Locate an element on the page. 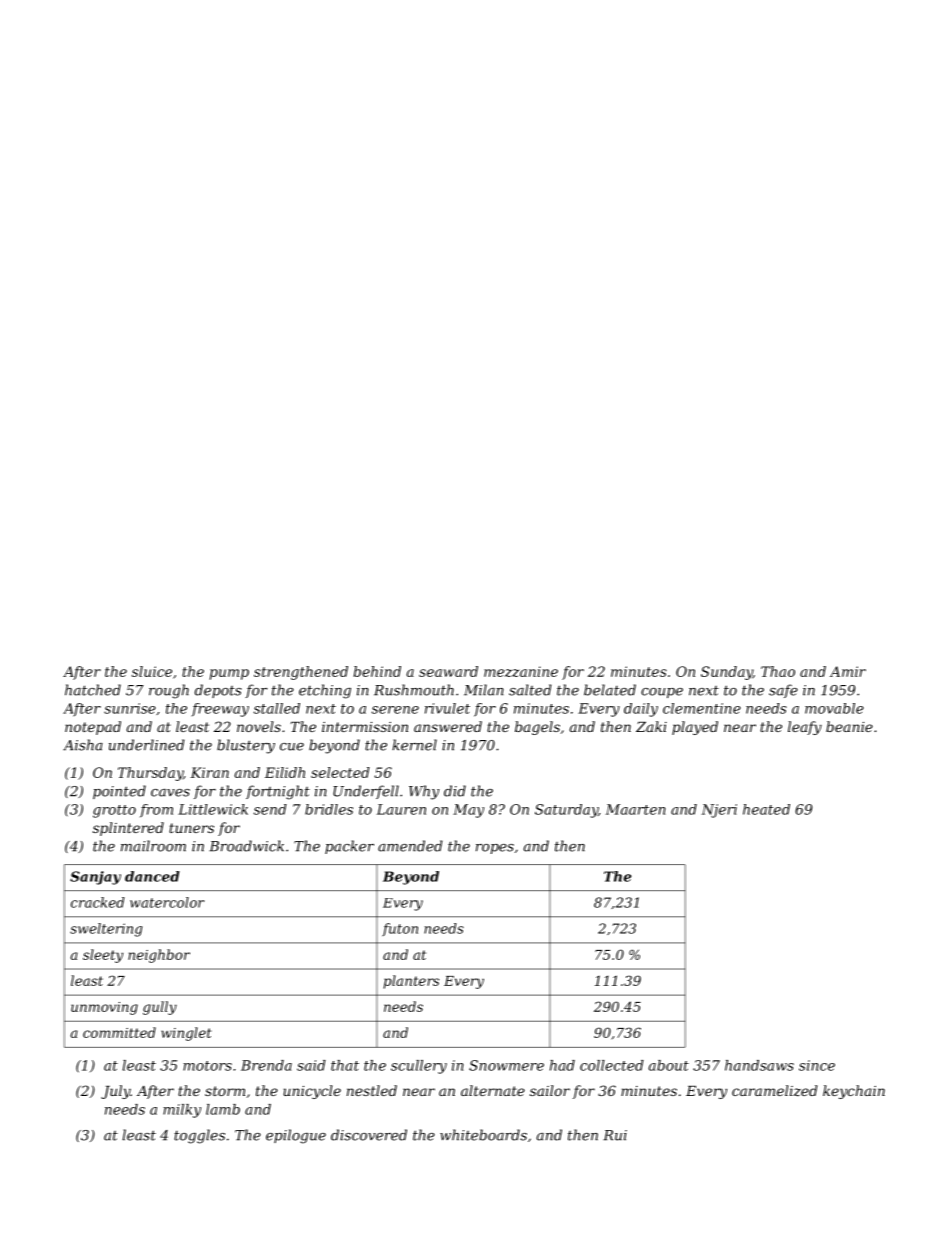 The height and width of the page is (1233, 952). toggles is located at coordinates (199, 1136).
